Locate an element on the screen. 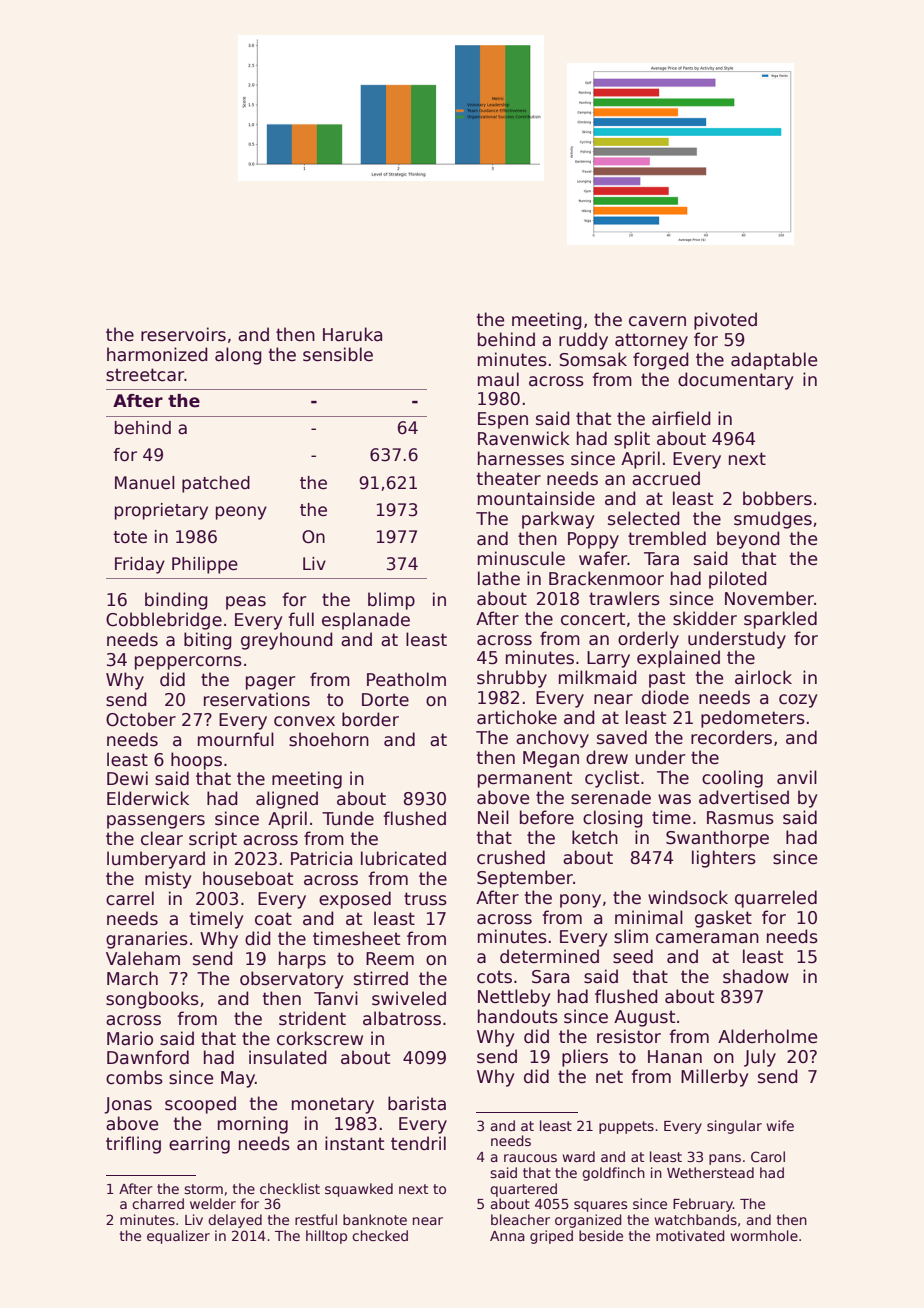 This screenshot has width=924, height=1308. reservoirs is located at coordinates (183, 334).
